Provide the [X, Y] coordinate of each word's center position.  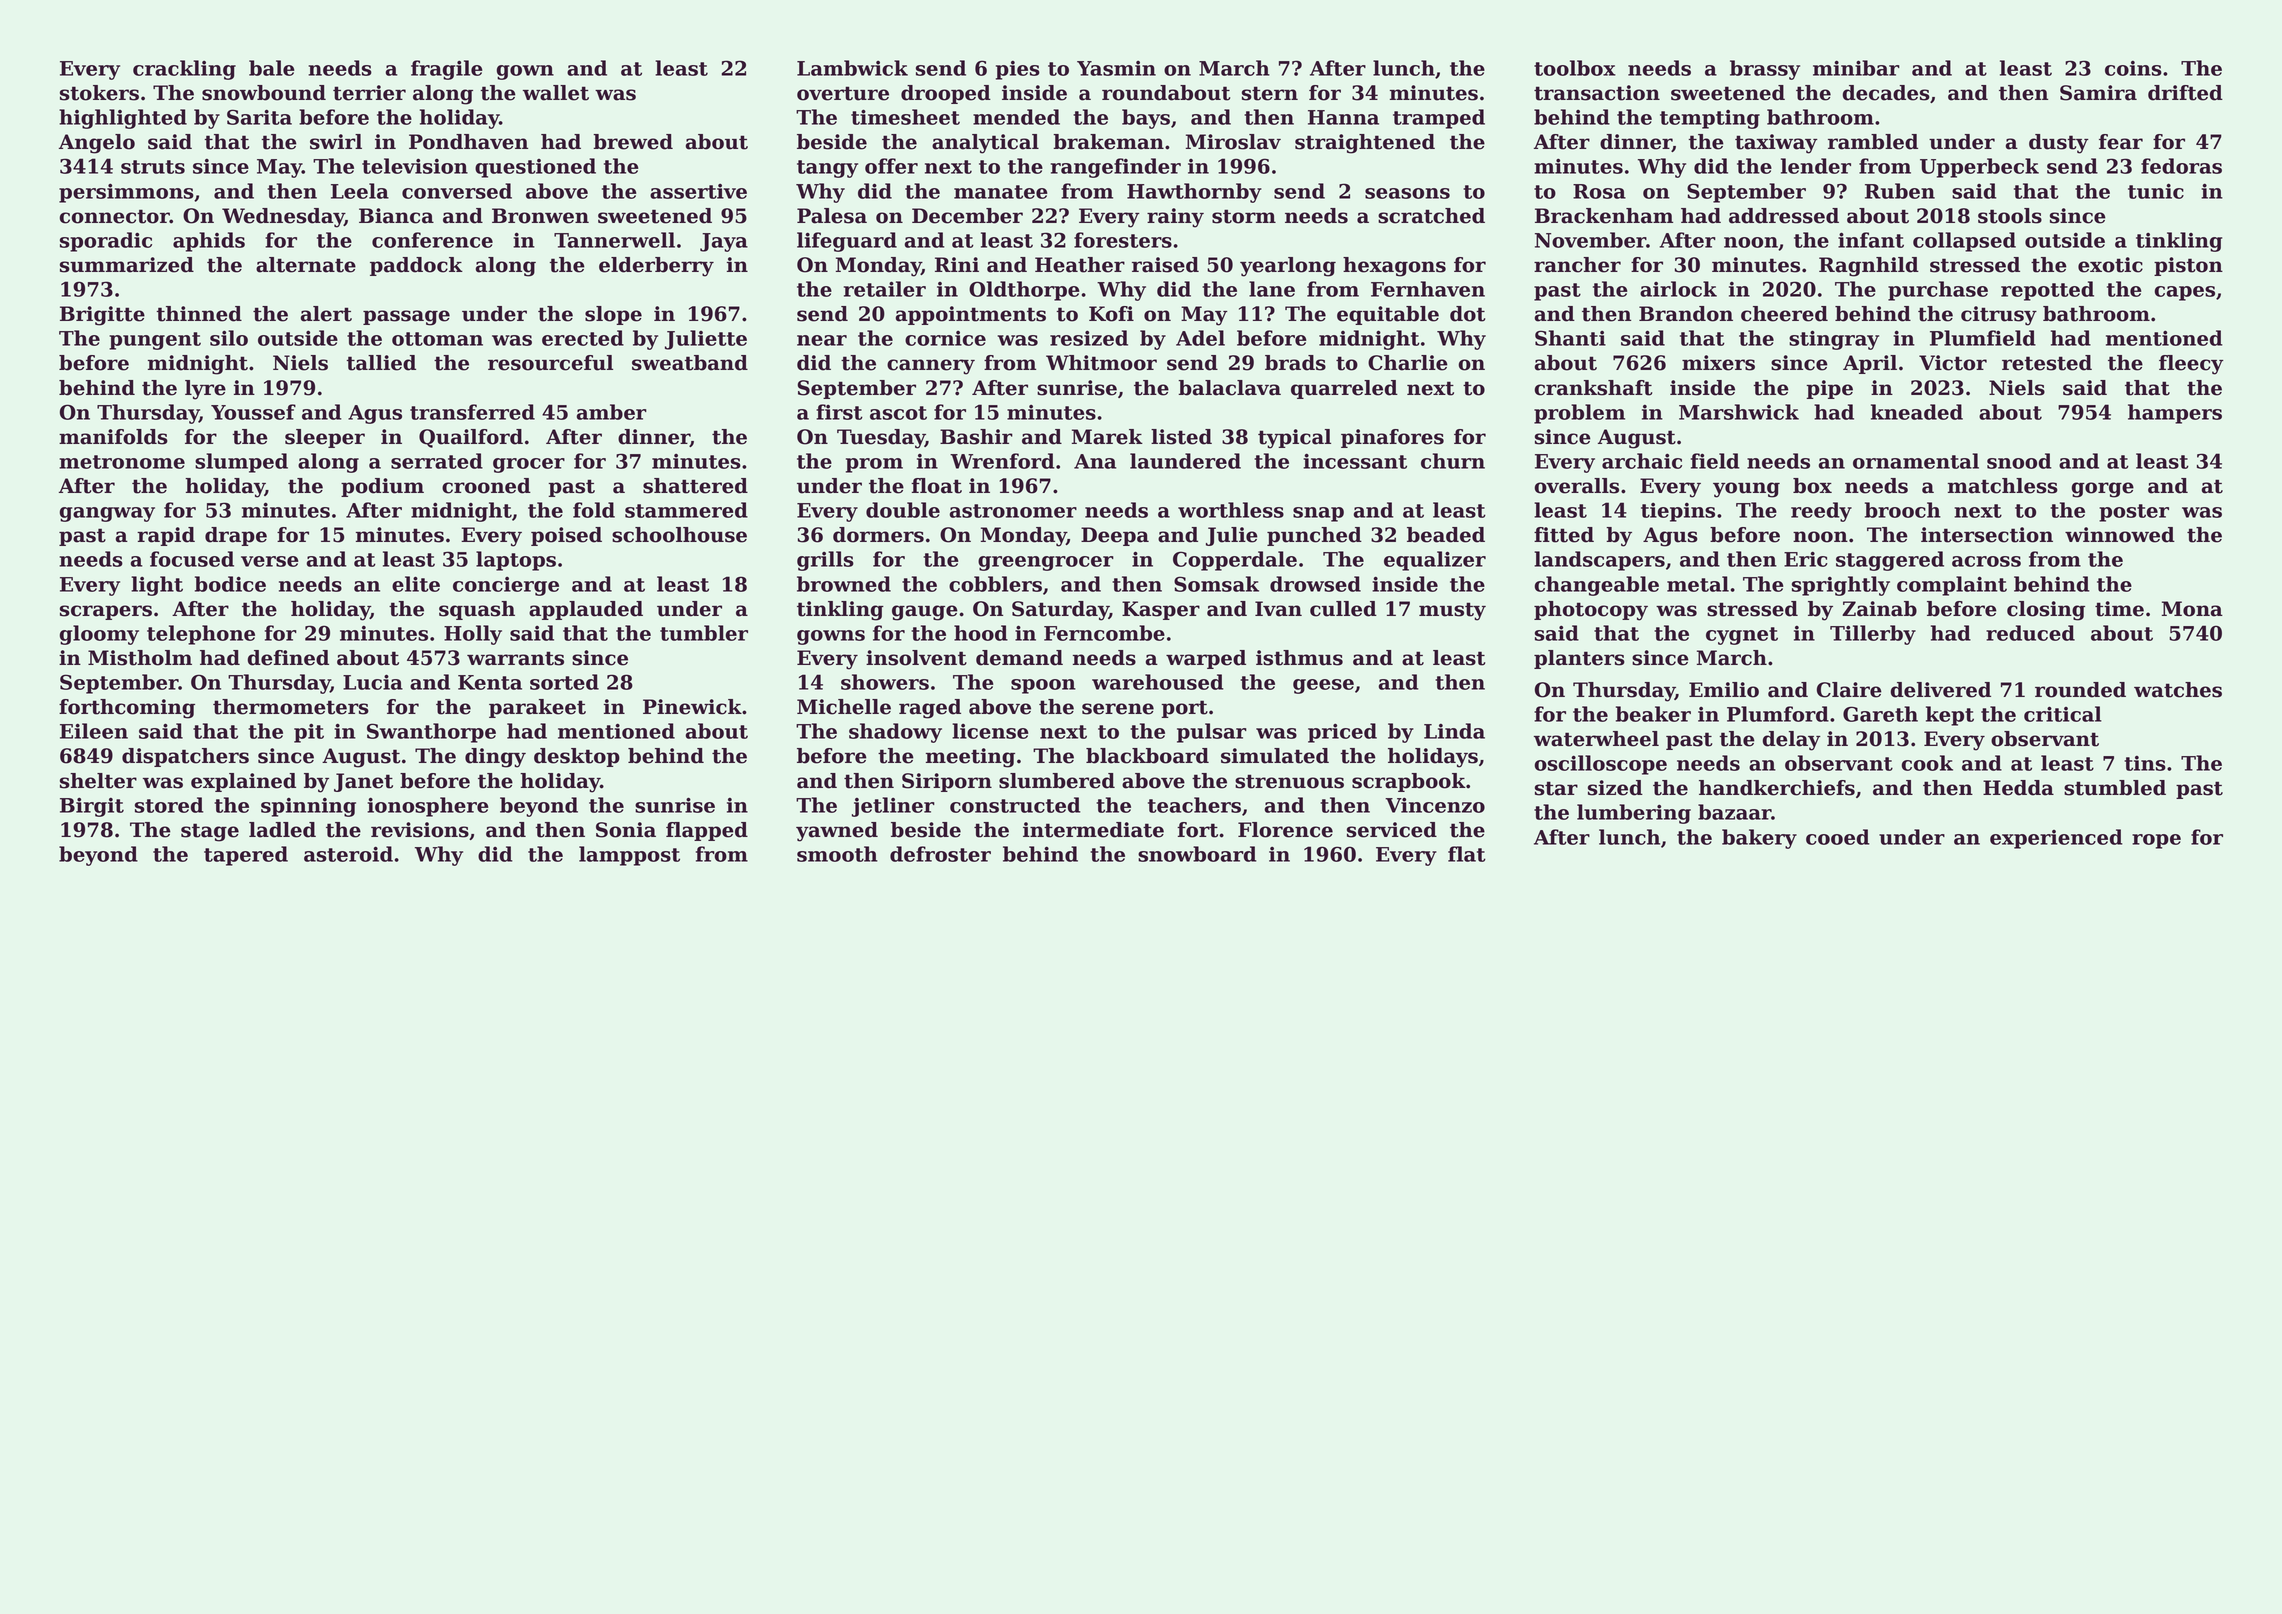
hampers [2175, 414]
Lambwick [852, 68]
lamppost [629, 856]
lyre [205, 390]
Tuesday [881, 439]
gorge [2103, 490]
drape [236, 536]
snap [1318, 514]
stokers [99, 93]
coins [2133, 68]
